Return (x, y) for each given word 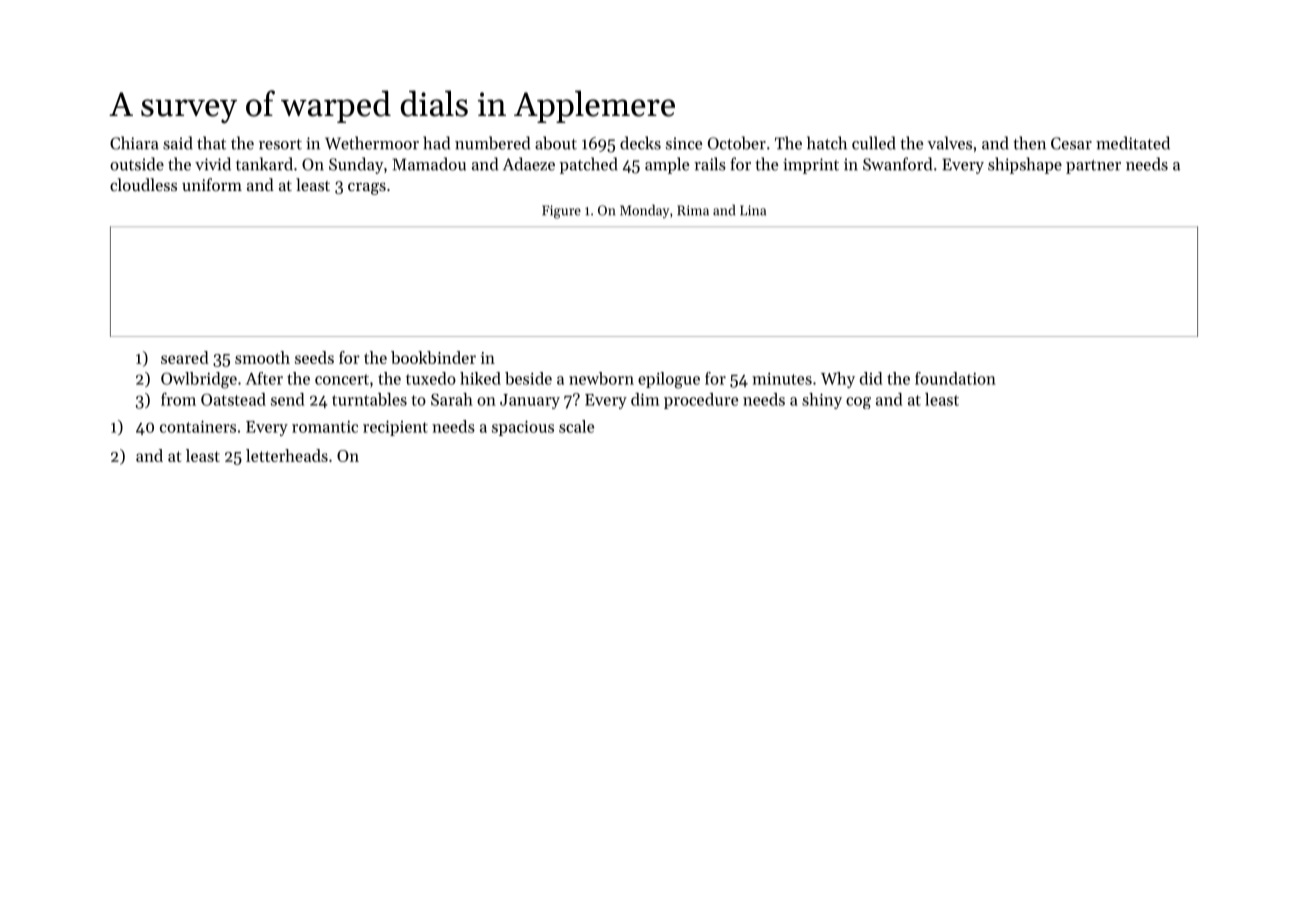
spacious (523, 428)
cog (858, 403)
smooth (262, 357)
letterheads (287, 455)
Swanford (897, 164)
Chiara (134, 143)
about (556, 143)
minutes (782, 379)
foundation (955, 378)
